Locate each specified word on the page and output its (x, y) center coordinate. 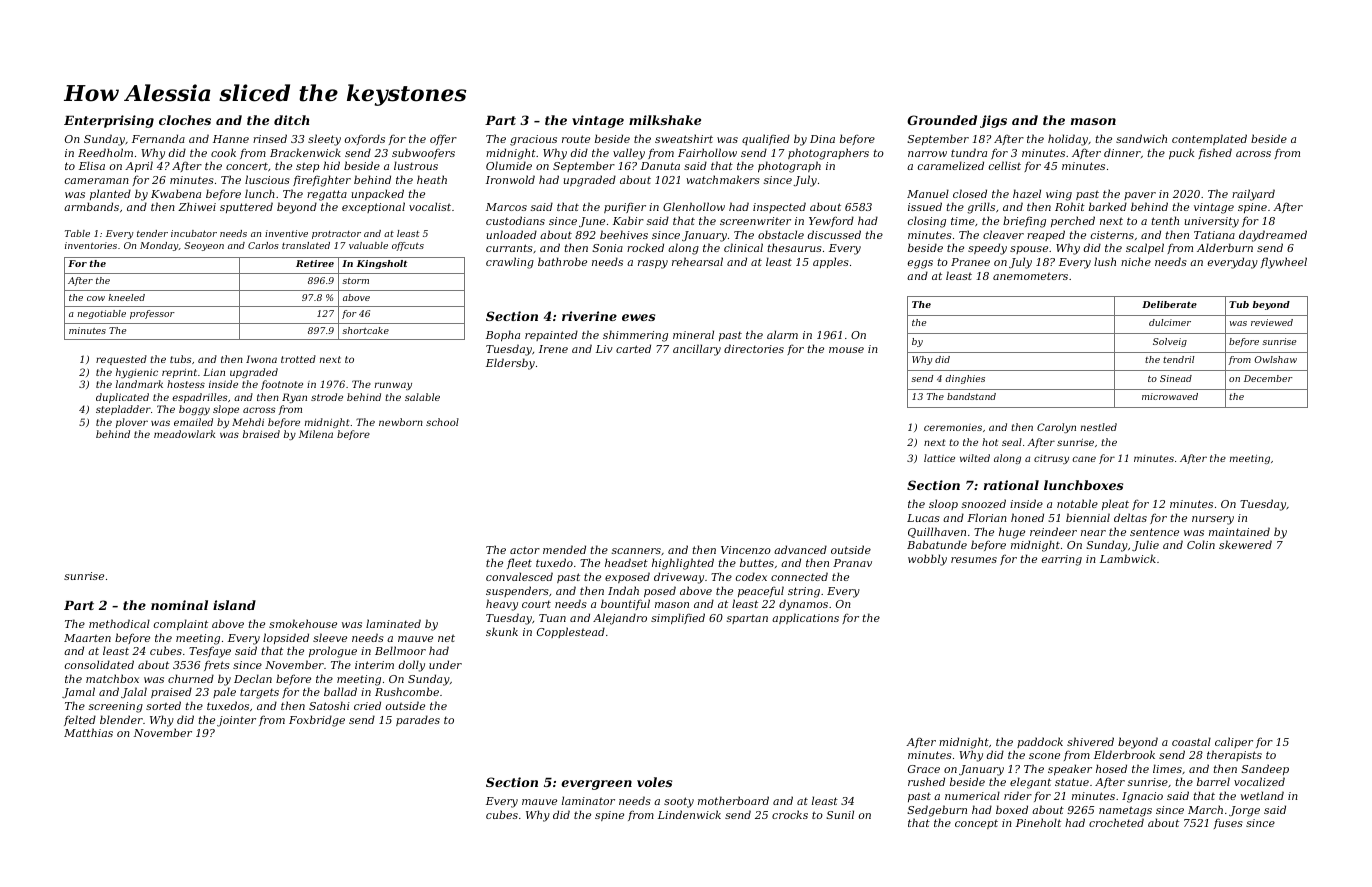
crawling (510, 263)
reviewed (1272, 322)
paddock (1040, 742)
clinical (743, 247)
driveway (679, 578)
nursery (1213, 520)
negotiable (102, 314)
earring (1062, 560)
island (234, 605)
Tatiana (1214, 235)
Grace (924, 769)
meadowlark (184, 434)
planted (110, 194)
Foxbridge (317, 721)
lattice (939, 458)
